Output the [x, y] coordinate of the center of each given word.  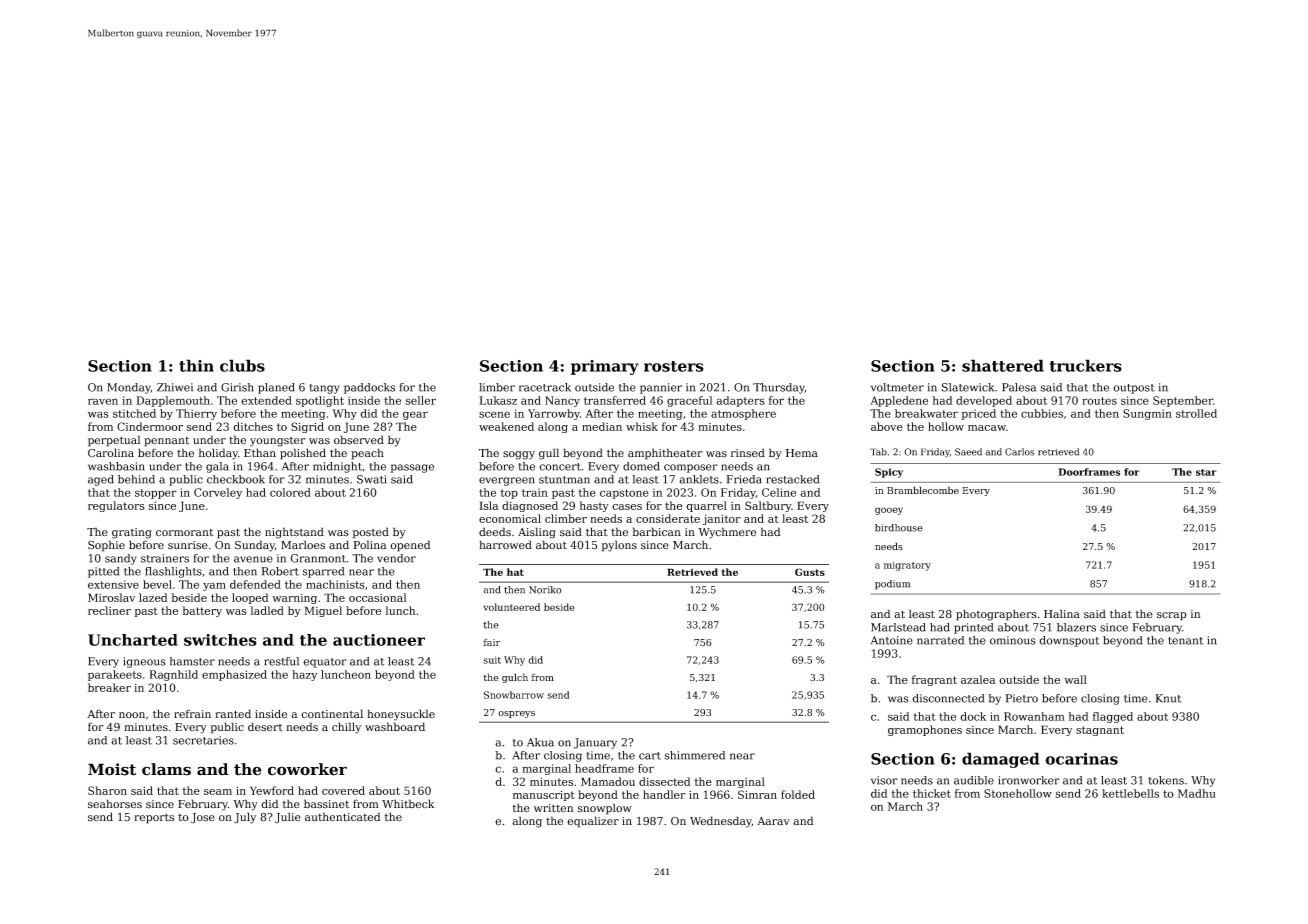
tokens [1166, 780]
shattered [1003, 365]
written [554, 808]
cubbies [1042, 413]
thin [196, 365]
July [245, 818]
